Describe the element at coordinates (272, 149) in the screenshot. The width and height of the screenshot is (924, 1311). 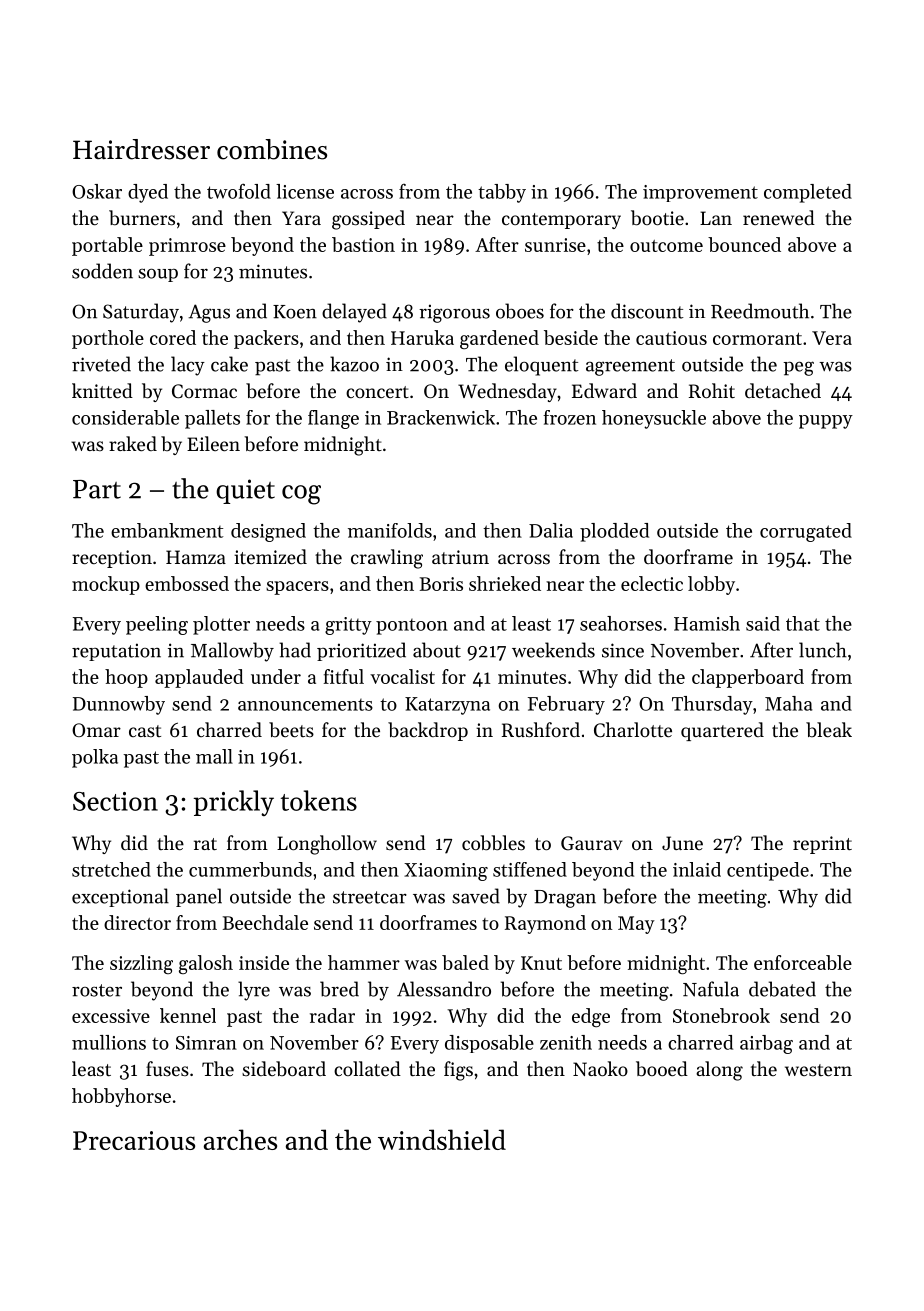
I see `combines` at that location.
